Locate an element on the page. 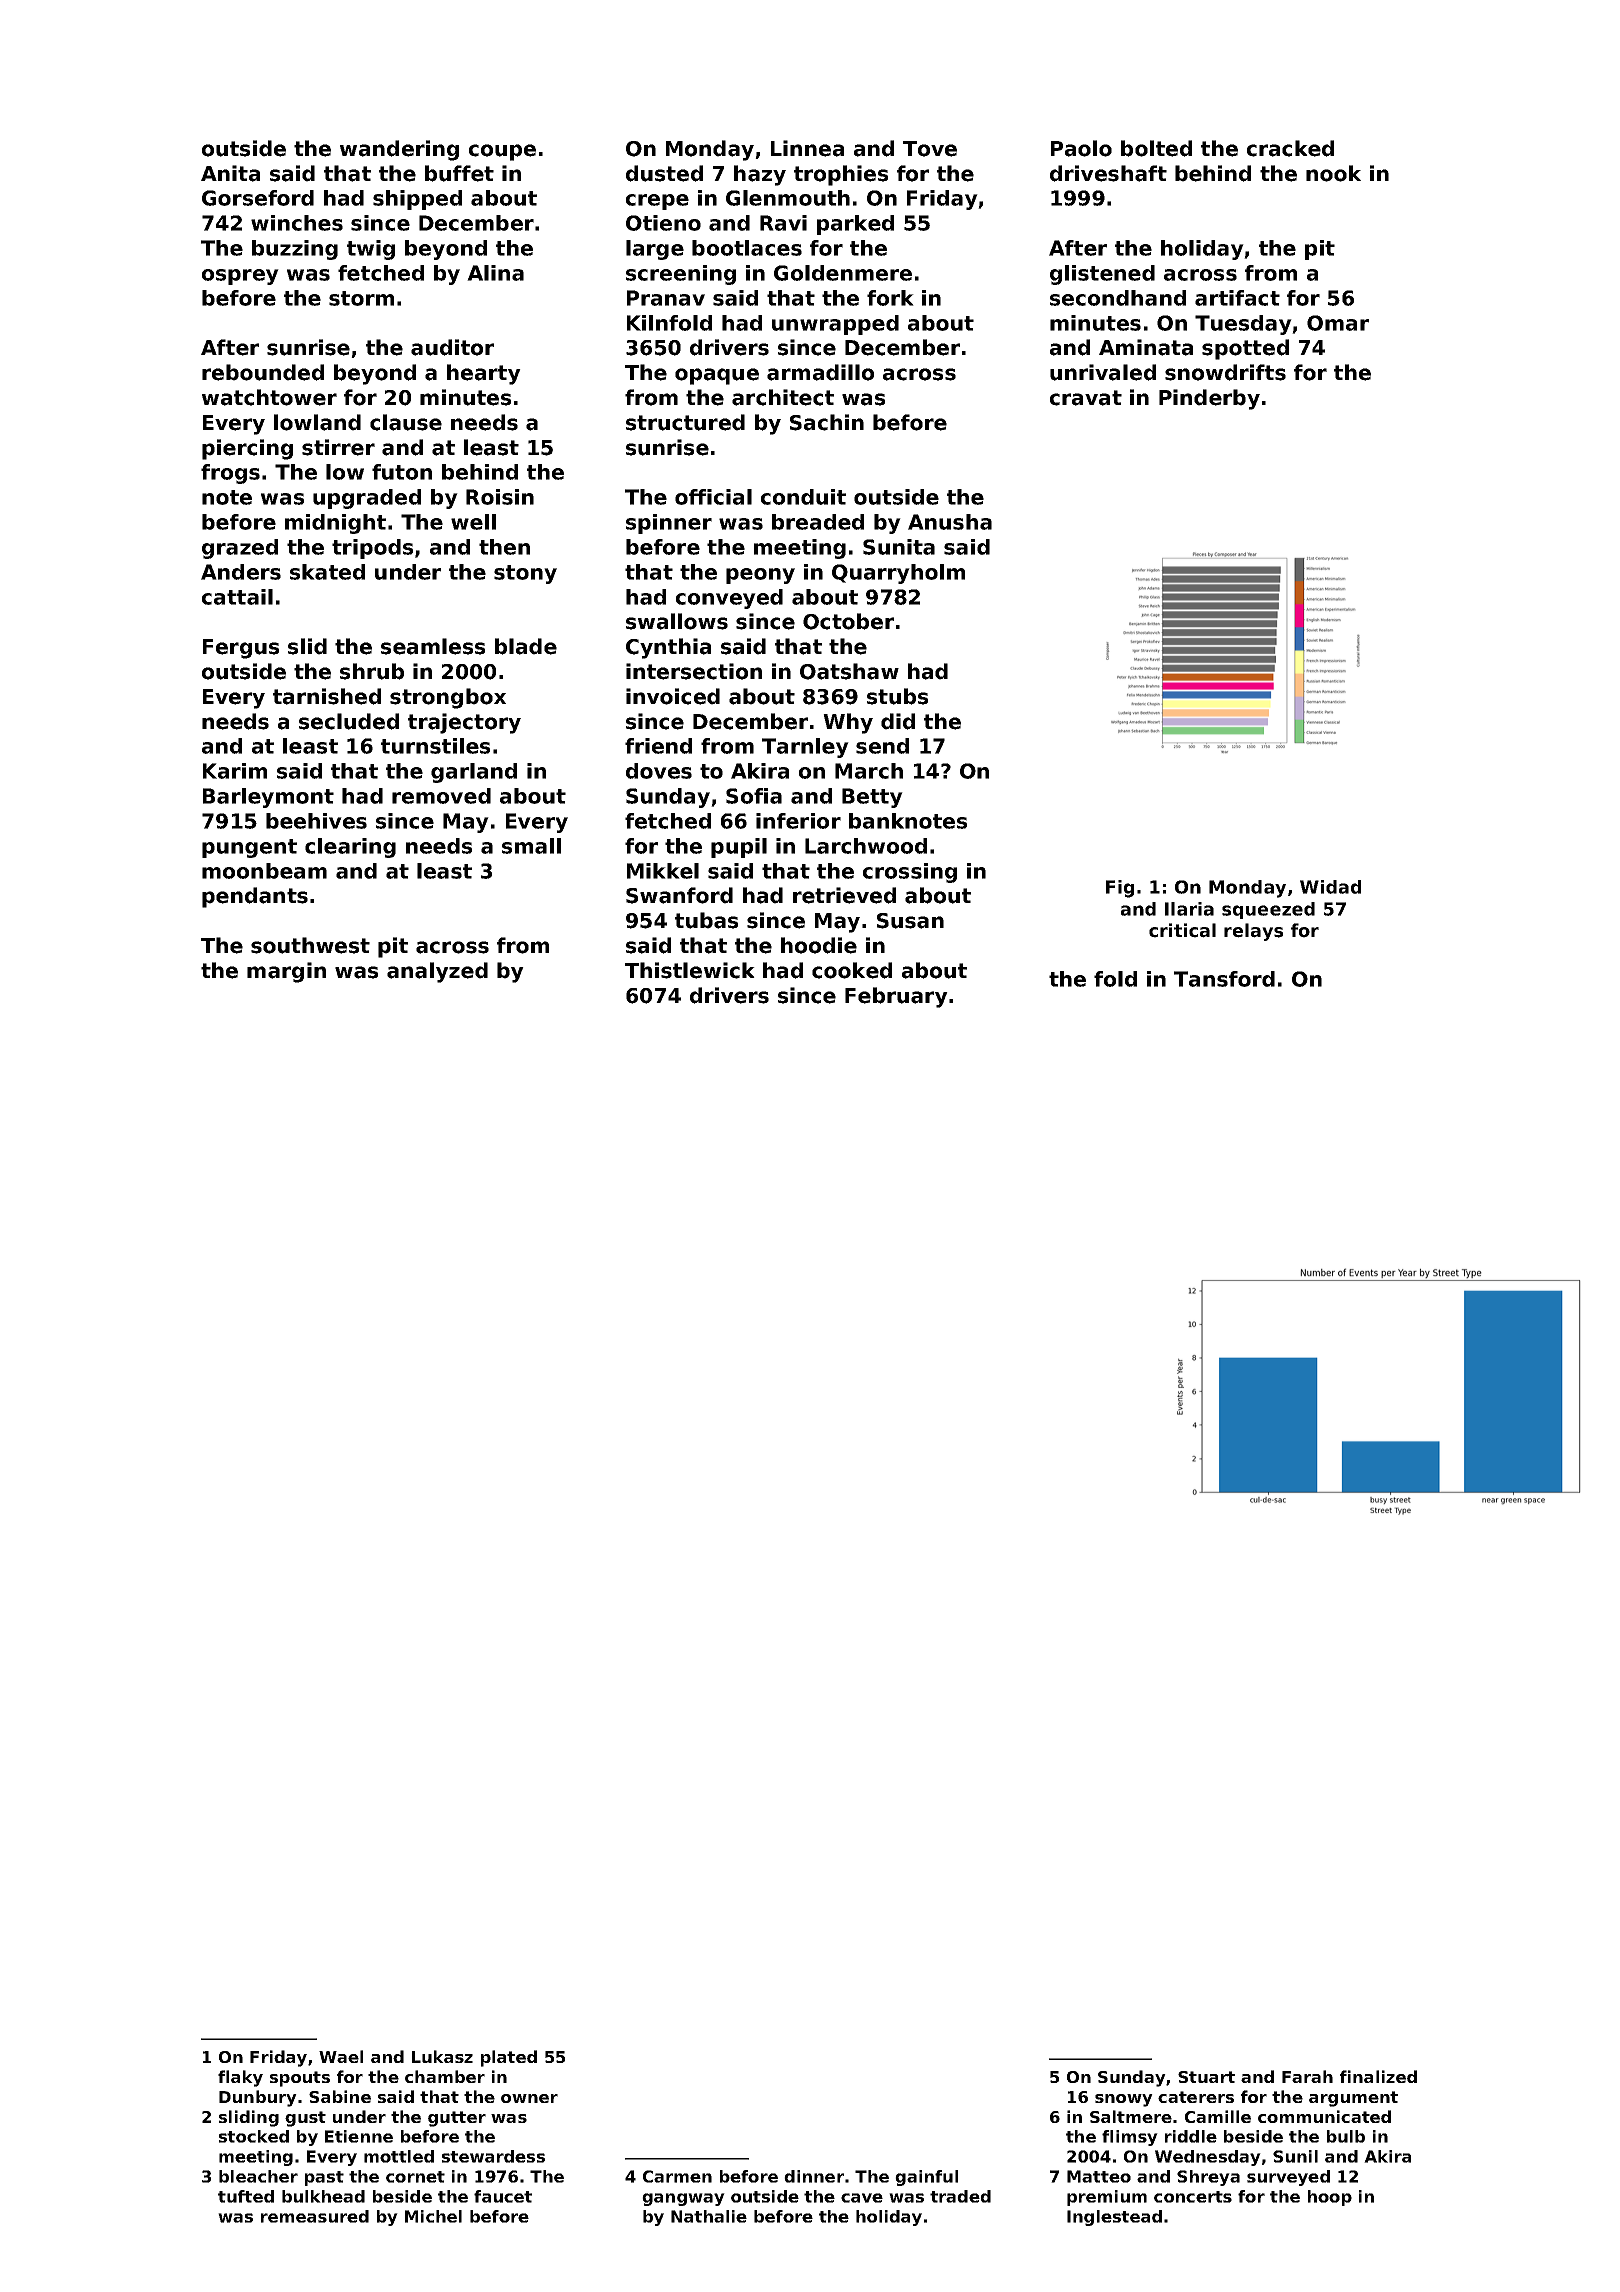  margin is located at coordinates (286, 972).
